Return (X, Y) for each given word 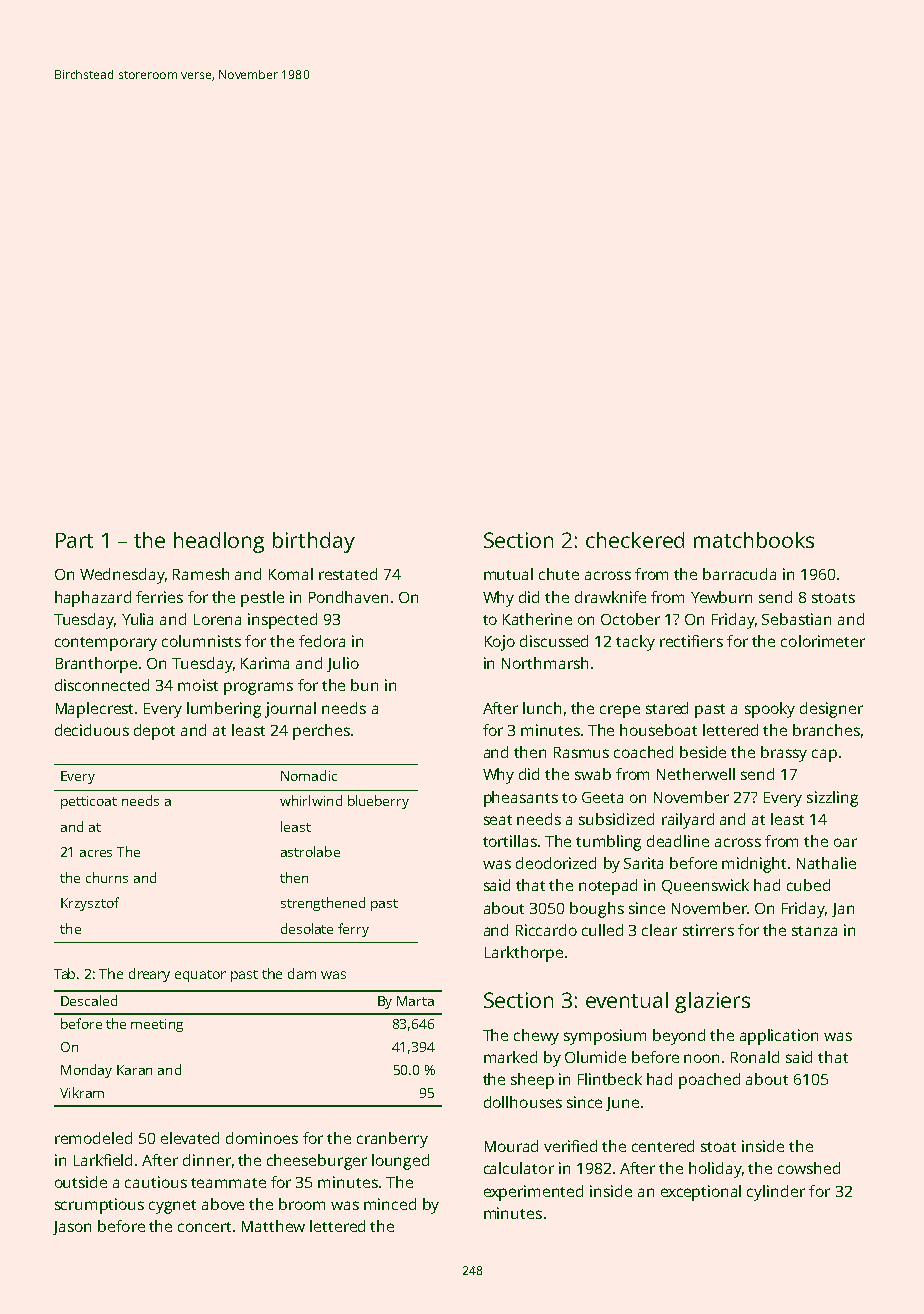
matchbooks (754, 540)
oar (845, 842)
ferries (159, 597)
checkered (635, 540)
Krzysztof (90, 904)
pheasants (521, 799)
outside (81, 1182)
